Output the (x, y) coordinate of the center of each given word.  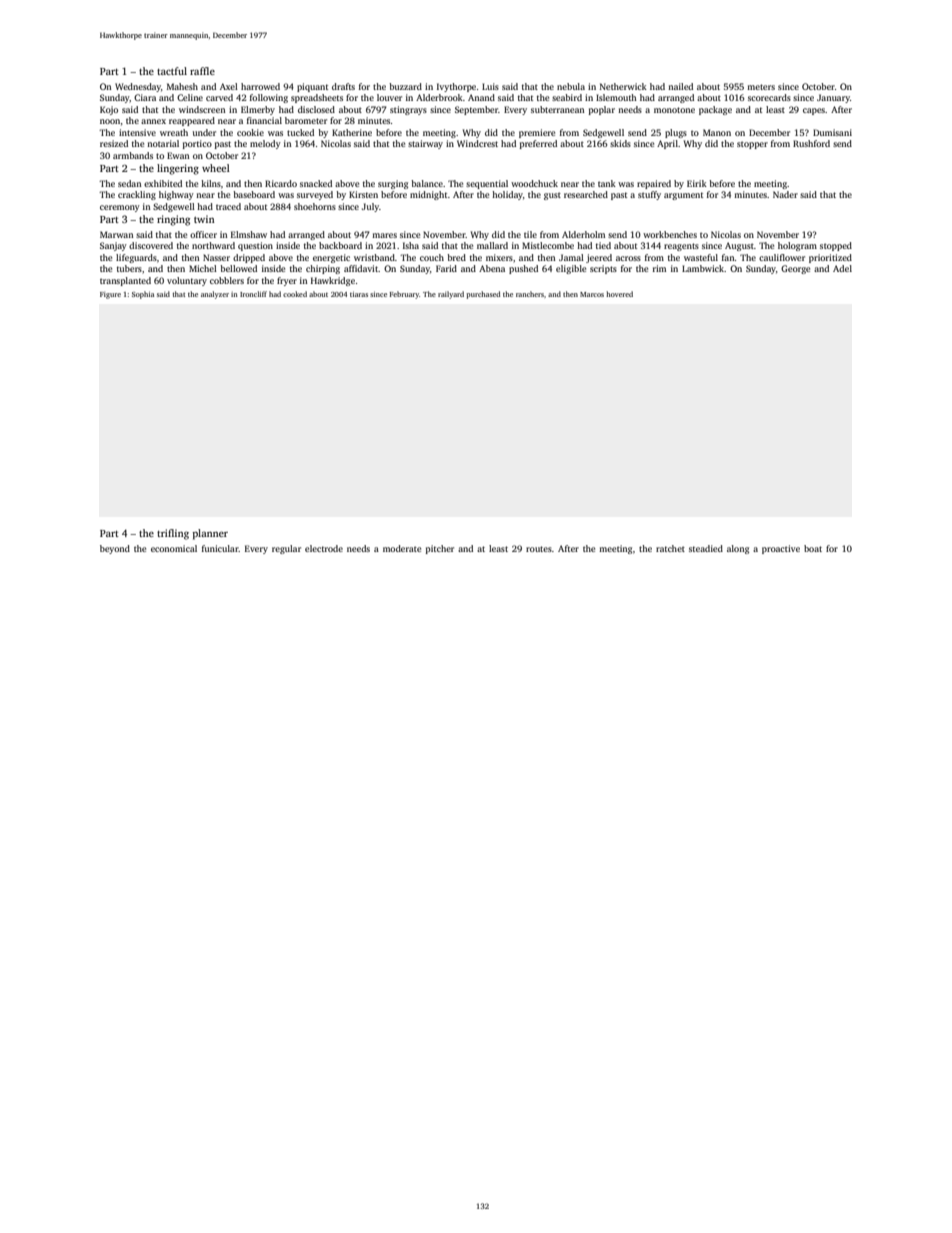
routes (539, 549)
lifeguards (136, 258)
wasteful (701, 257)
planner (210, 534)
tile (530, 234)
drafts (343, 86)
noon (110, 121)
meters (761, 87)
